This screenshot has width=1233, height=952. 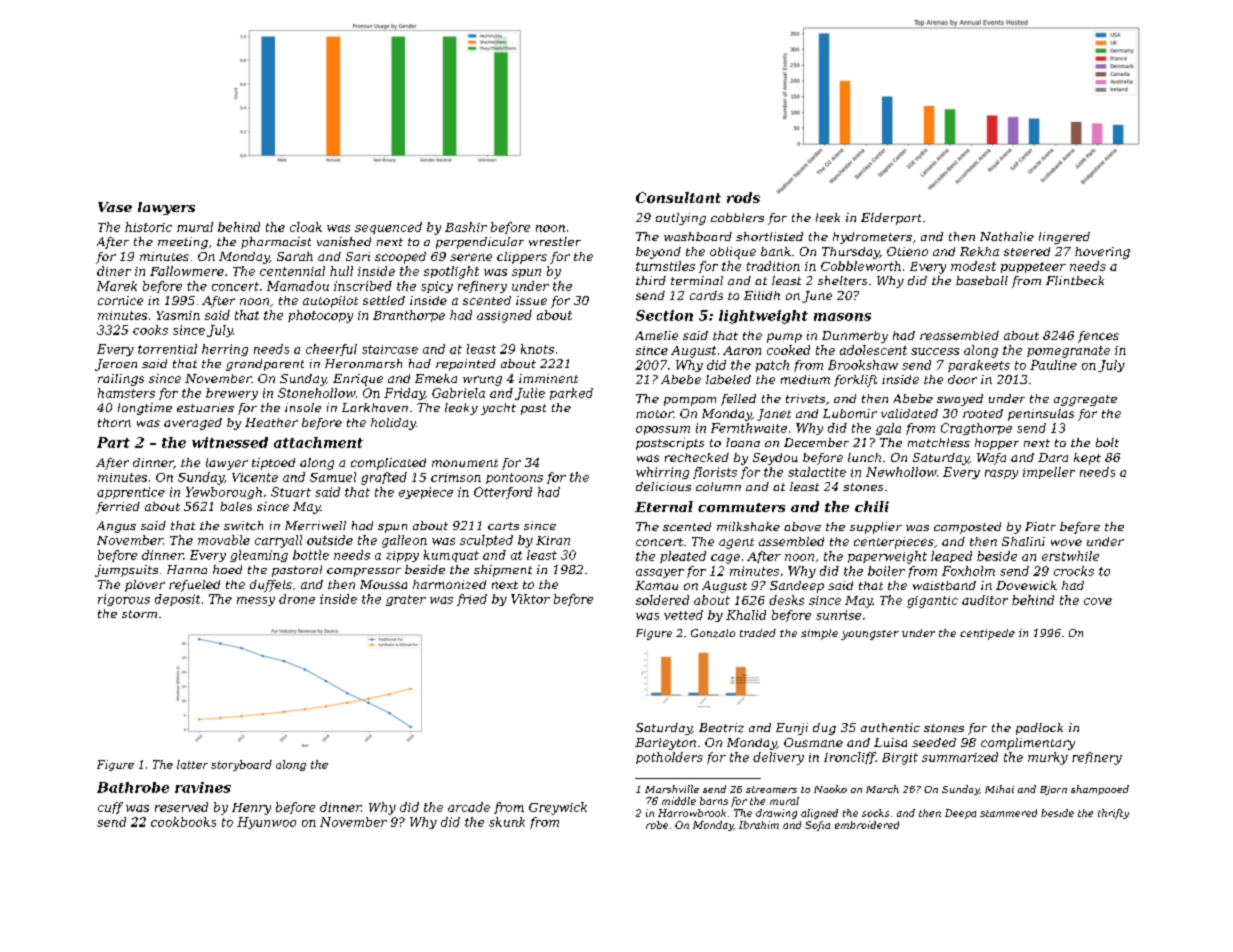 What do you see at coordinates (241, 765) in the screenshot?
I see `storyboard` at bounding box center [241, 765].
